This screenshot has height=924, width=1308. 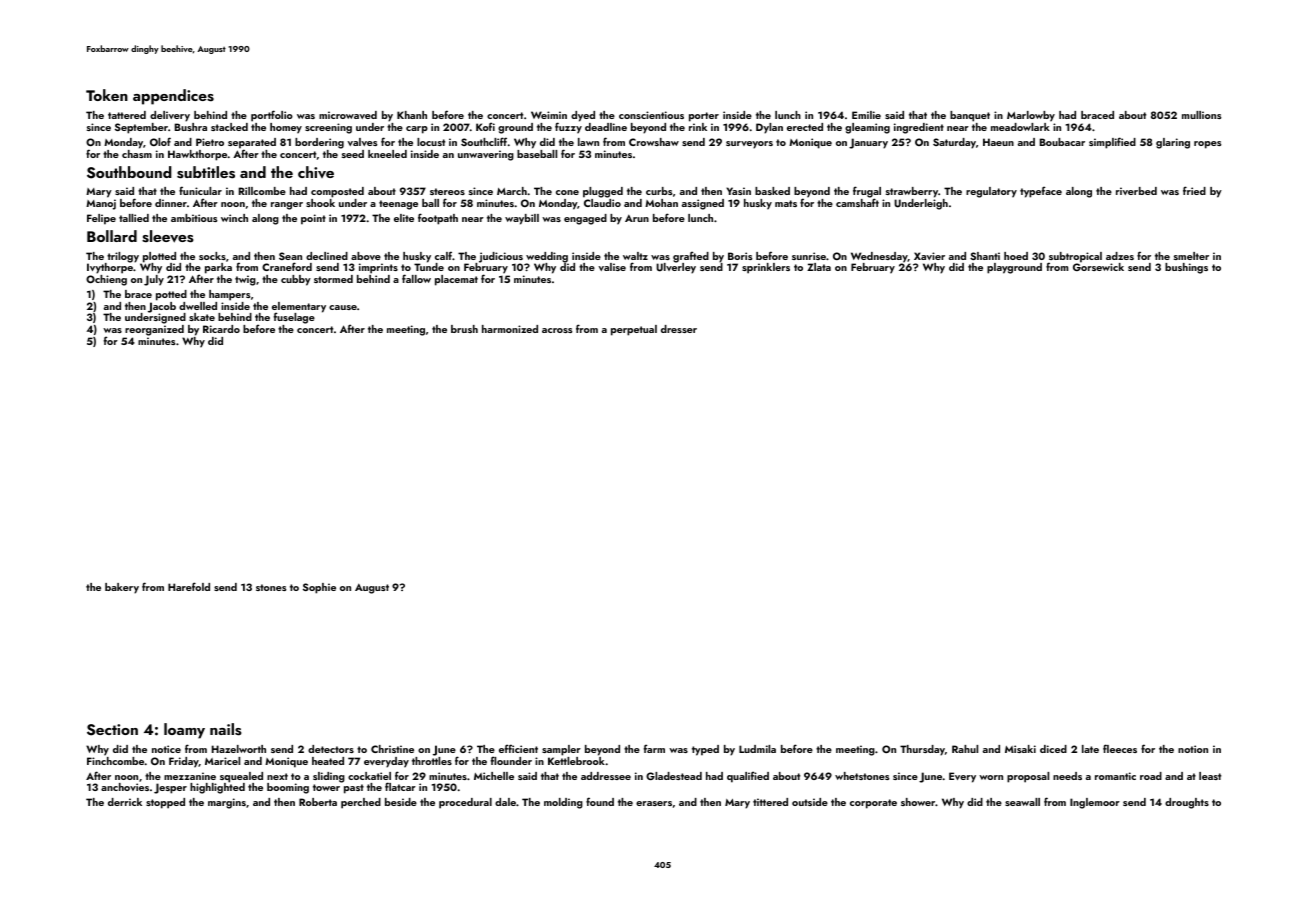 I want to click on strawberry, so click(x=912, y=192).
